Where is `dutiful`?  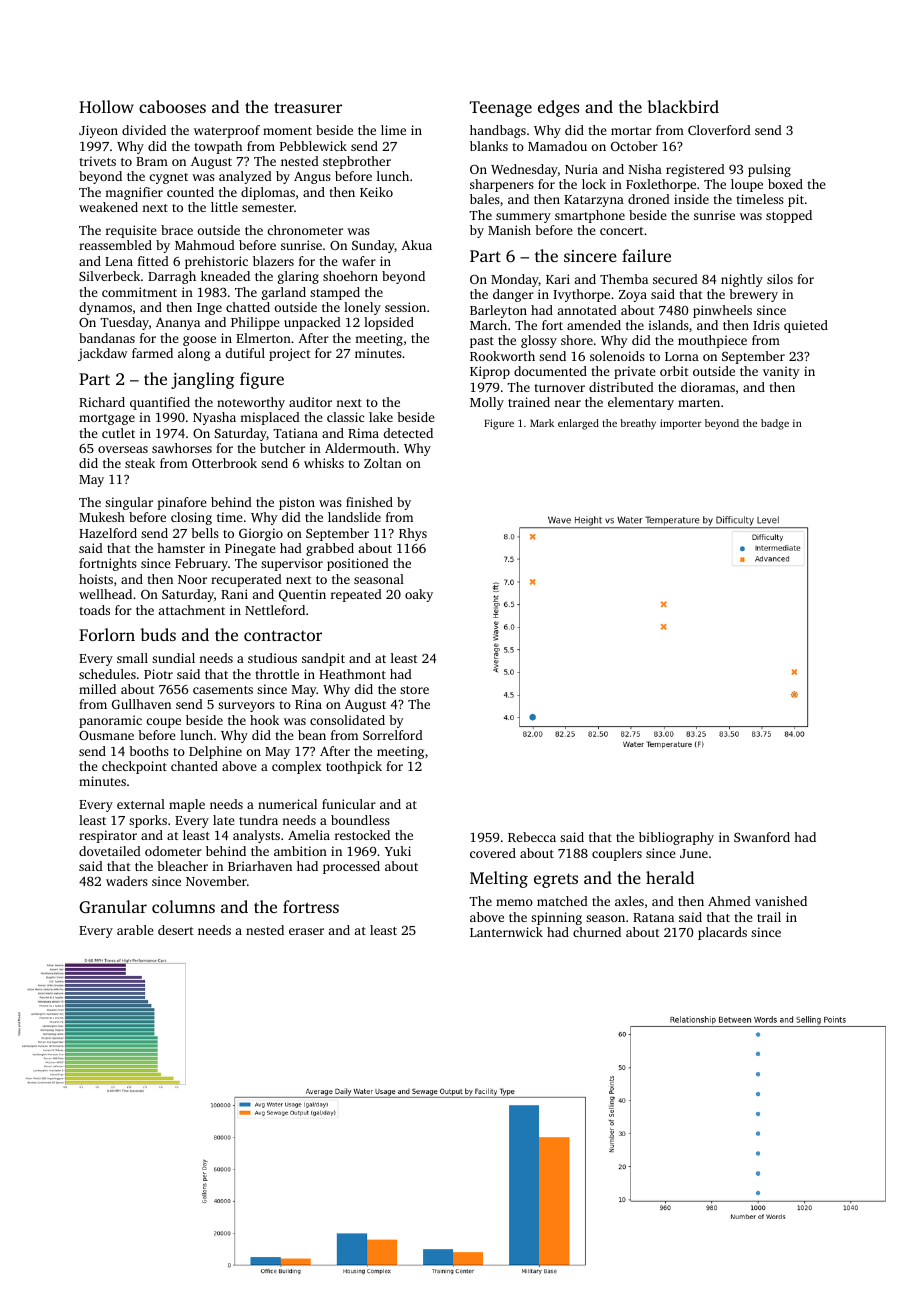
dutiful is located at coordinates (245, 353).
